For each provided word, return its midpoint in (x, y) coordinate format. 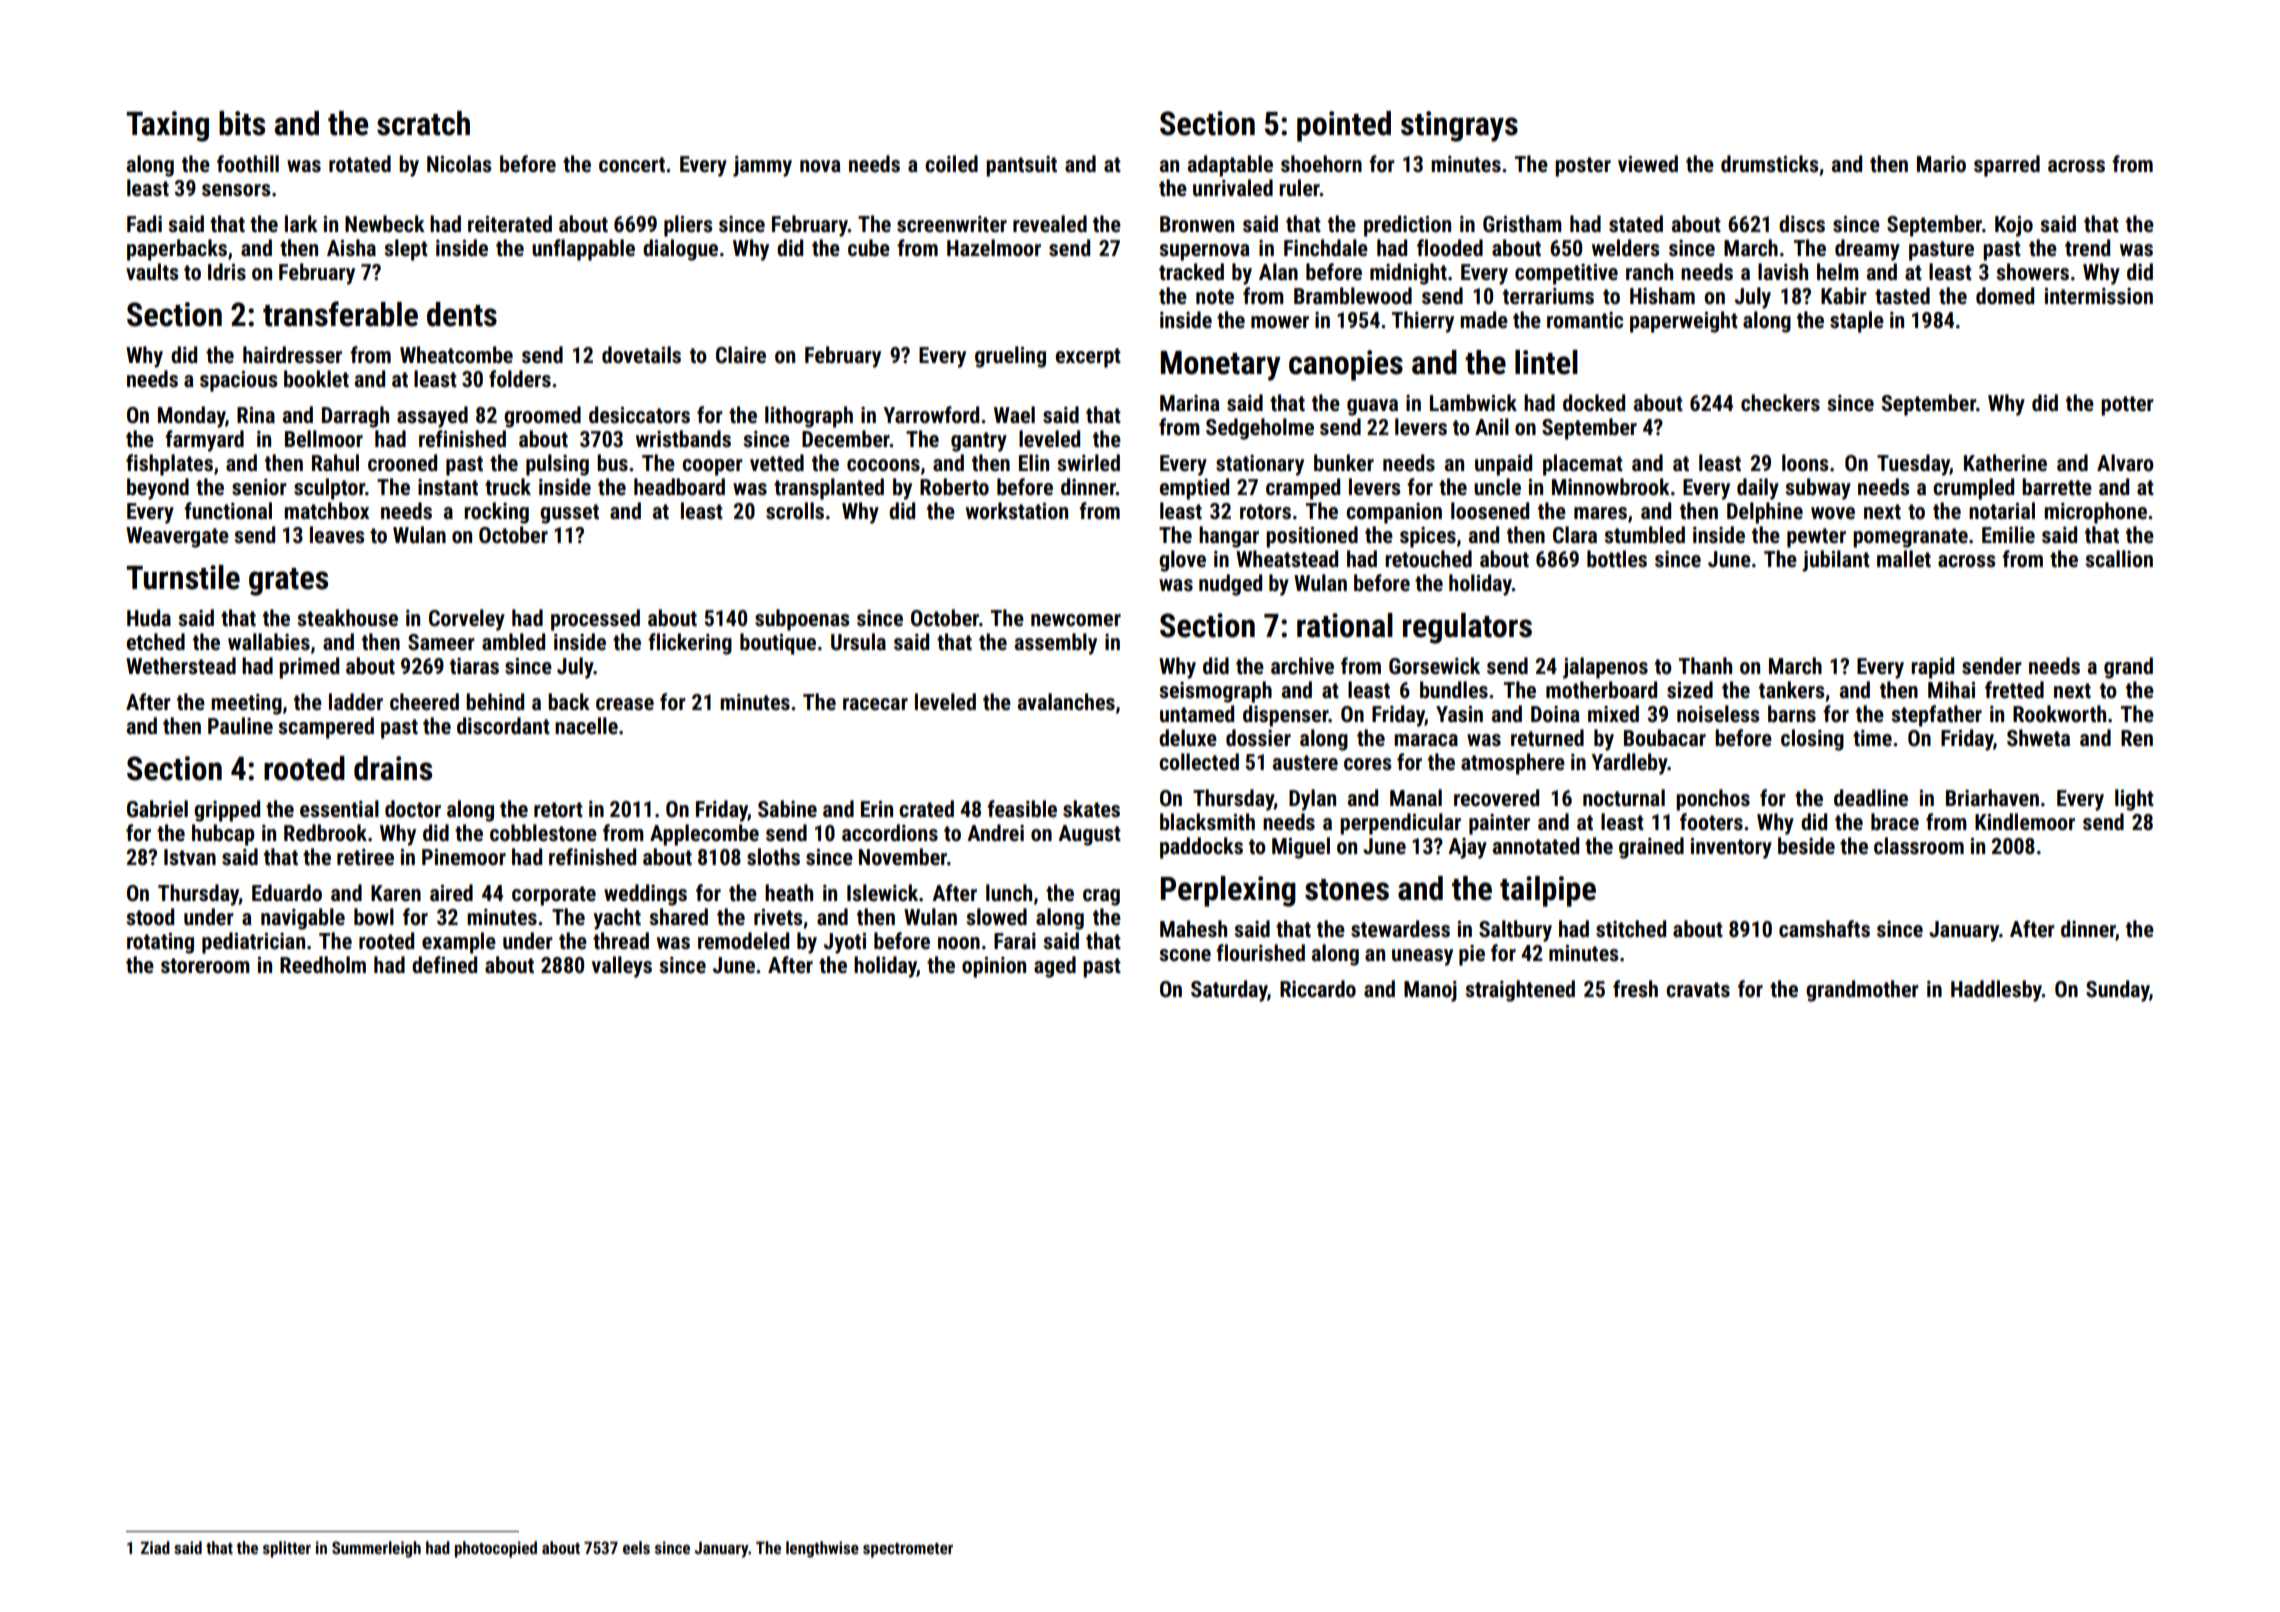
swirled (1088, 463)
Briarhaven (1992, 798)
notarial (2002, 511)
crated (926, 809)
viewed (1648, 164)
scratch (423, 123)
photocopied (496, 1549)
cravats (1698, 990)
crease (625, 704)
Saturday (1229, 991)
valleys (622, 967)
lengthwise (822, 1549)
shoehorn (1321, 164)
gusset (569, 514)
